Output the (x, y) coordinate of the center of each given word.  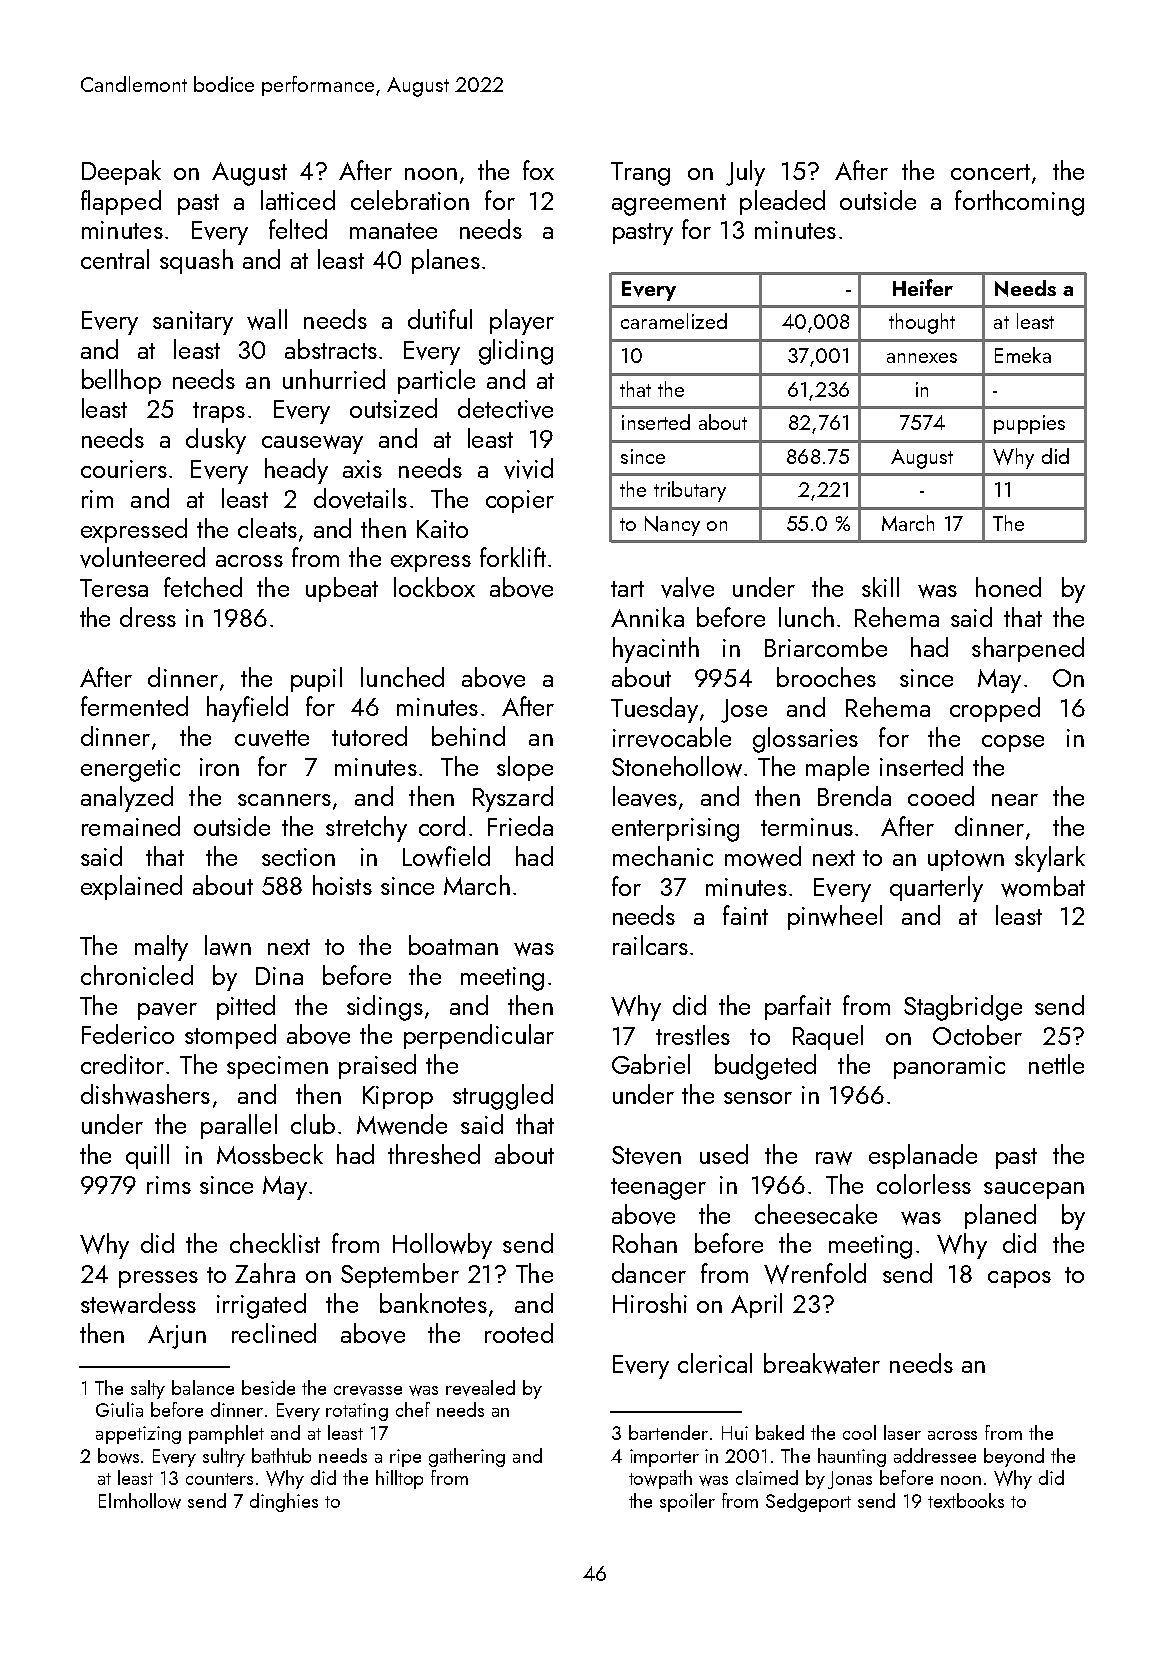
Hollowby (442, 1246)
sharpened (1028, 649)
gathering (467, 1457)
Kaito (442, 529)
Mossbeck (270, 1154)
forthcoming (1019, 203)
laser (902, 1432)
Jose (744, 711)
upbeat (342, 589)
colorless (924, 1184)
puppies (1029, 424)
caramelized (674, 321)
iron (219, 767)
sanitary (193, 323)
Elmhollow (140, 1501)
